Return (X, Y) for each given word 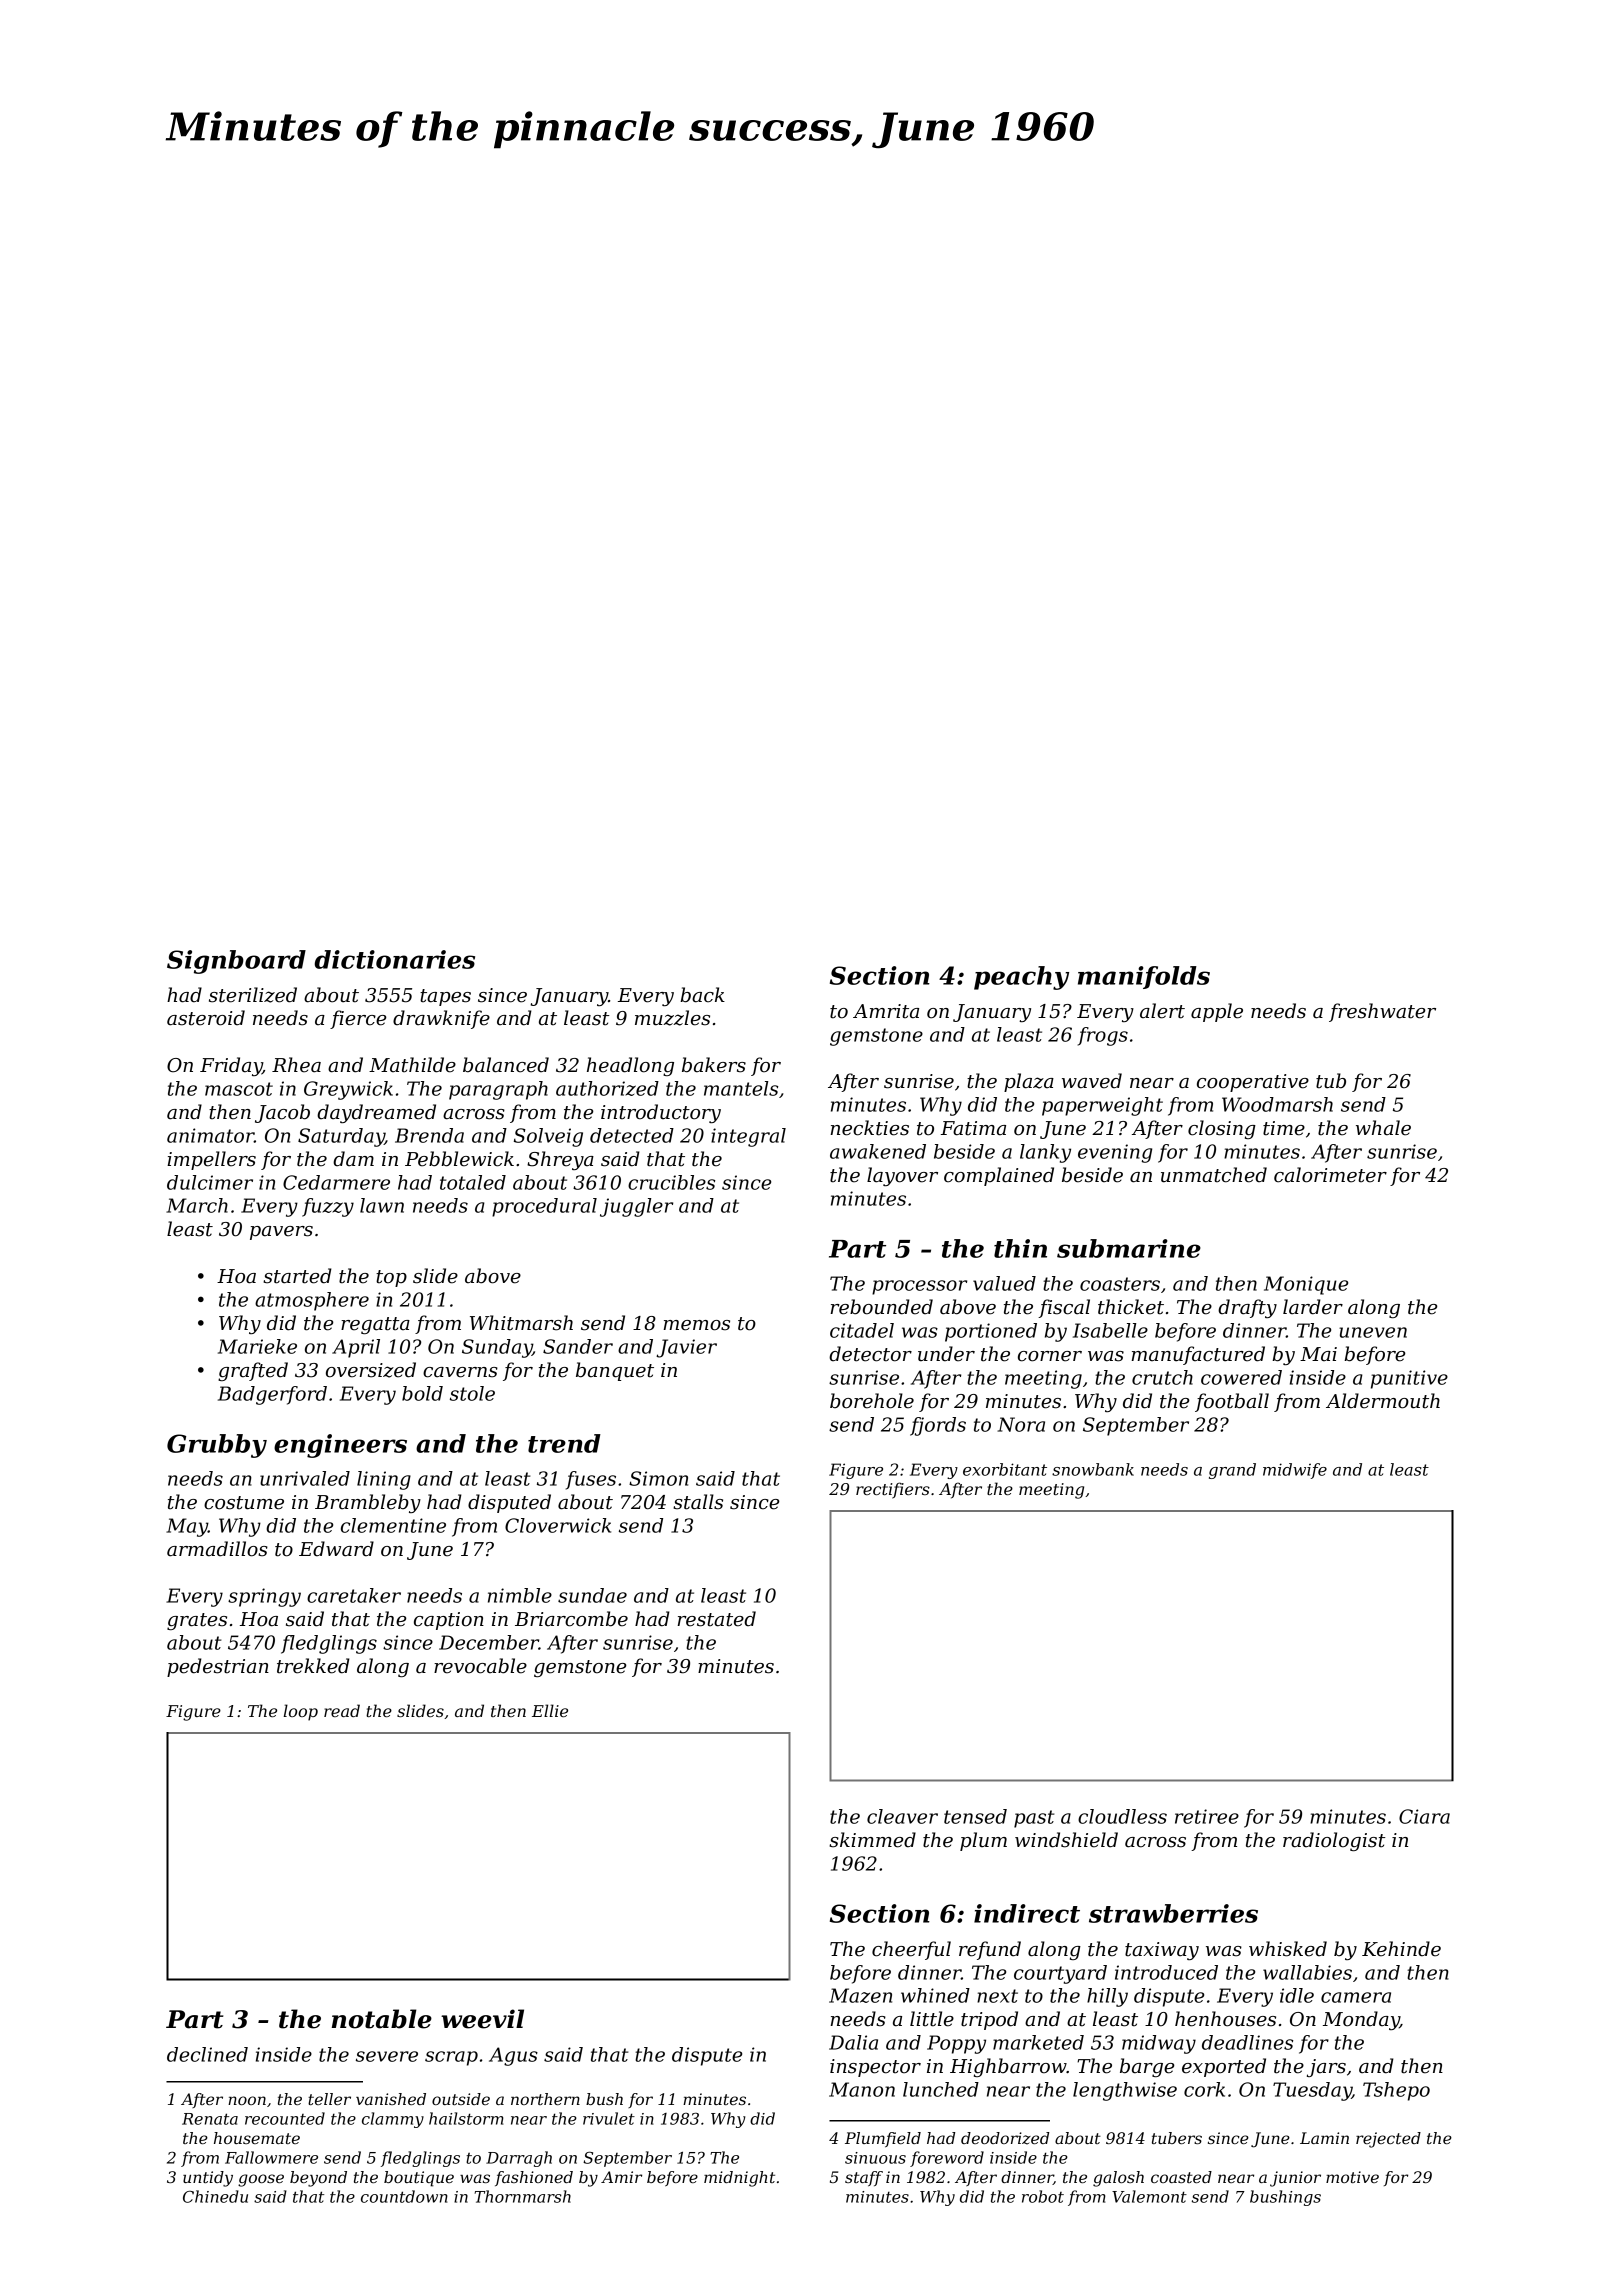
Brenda (429, 1135)
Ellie (550, 1710)
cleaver (902, 1816)
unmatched (1214, 1175)
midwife (1295, 1471)
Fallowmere (271, 2157)
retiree (1207, 1816)
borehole (872, 1401)
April (356, 1348)
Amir (621, 2177)
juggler (636, 1207)
